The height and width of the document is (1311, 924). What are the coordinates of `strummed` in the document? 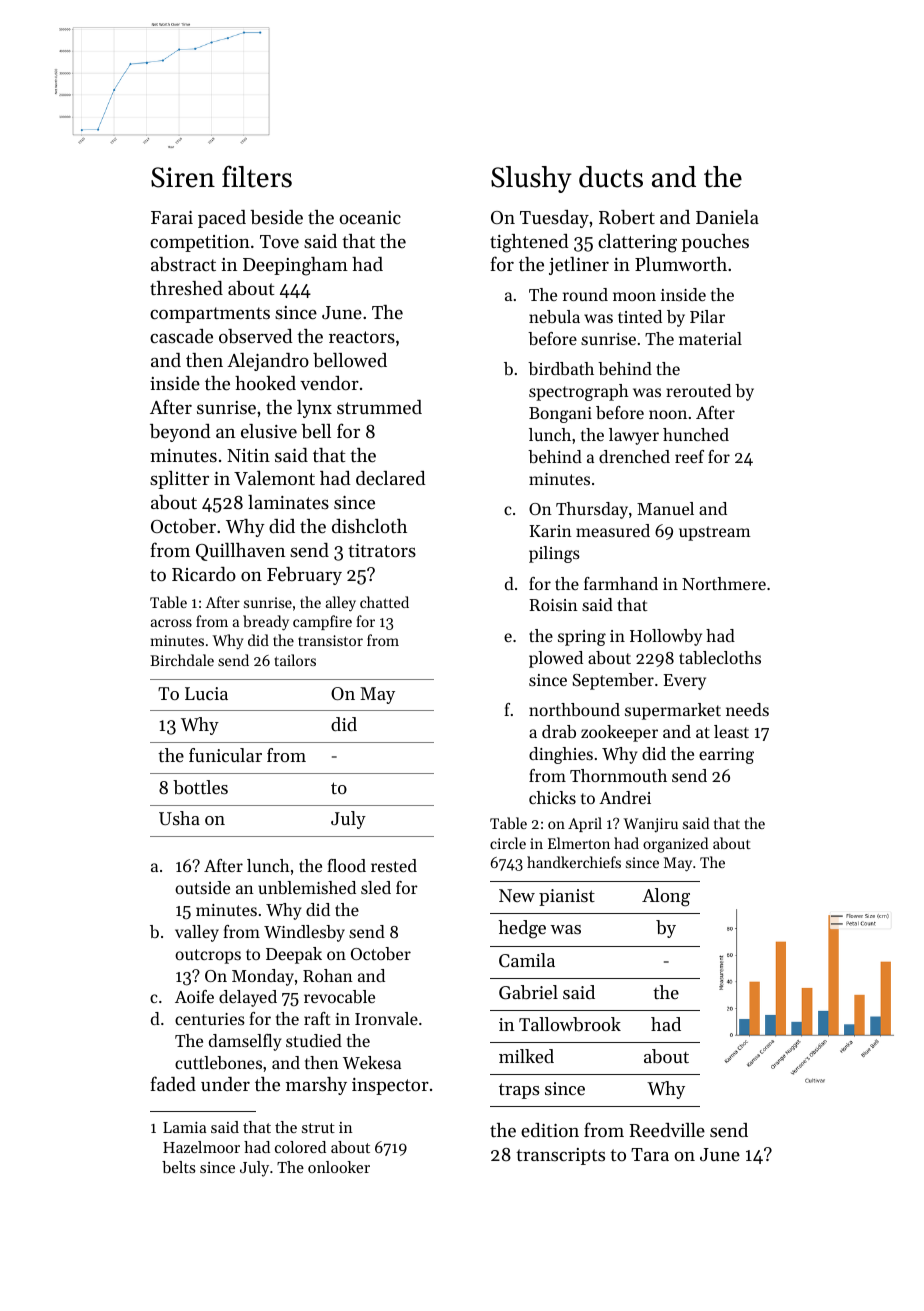 It's located at (379, 407).
